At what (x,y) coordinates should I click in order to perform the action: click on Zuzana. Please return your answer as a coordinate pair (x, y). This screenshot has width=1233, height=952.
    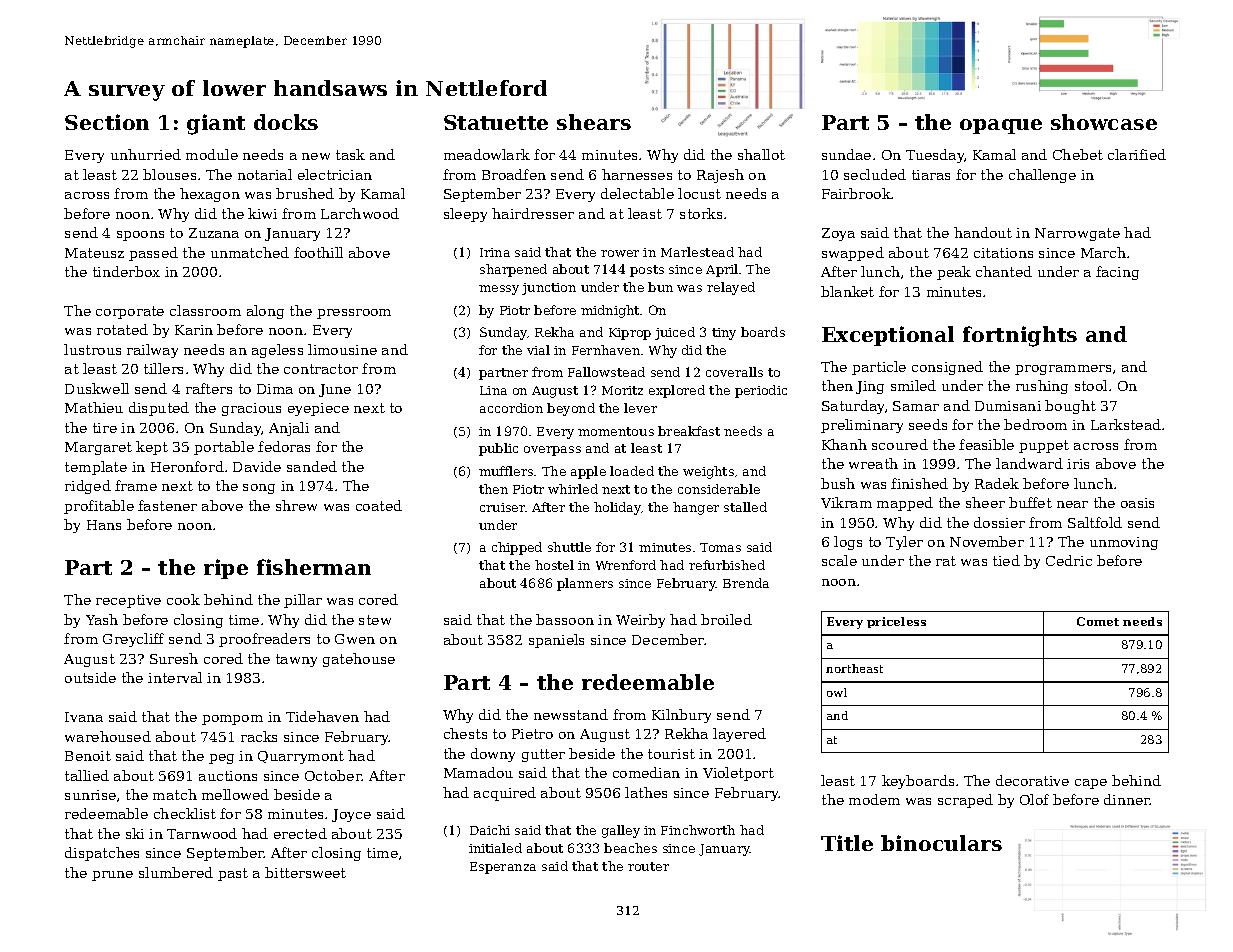
    Looking at the image, I should click on (214, 233).
